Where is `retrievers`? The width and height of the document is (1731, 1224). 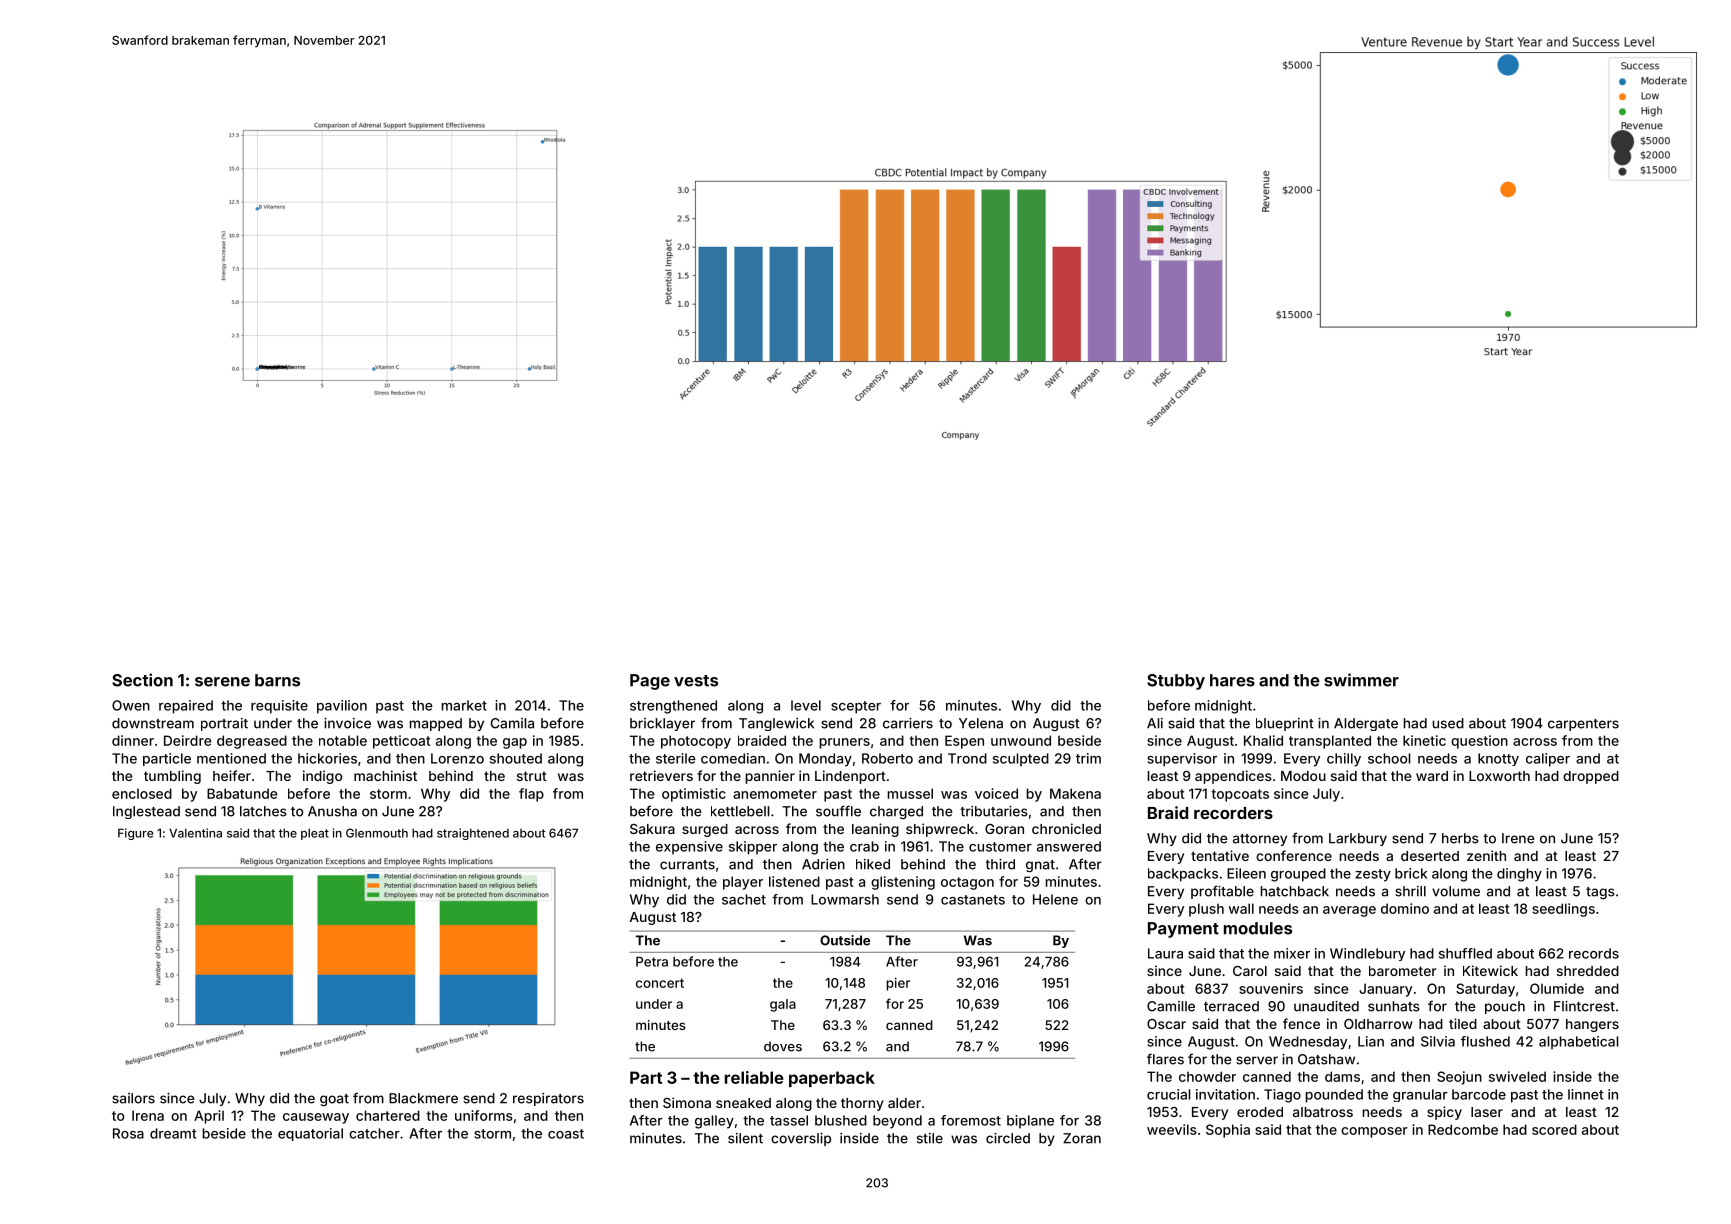
retrievers is located at coordinates (661, 775).
